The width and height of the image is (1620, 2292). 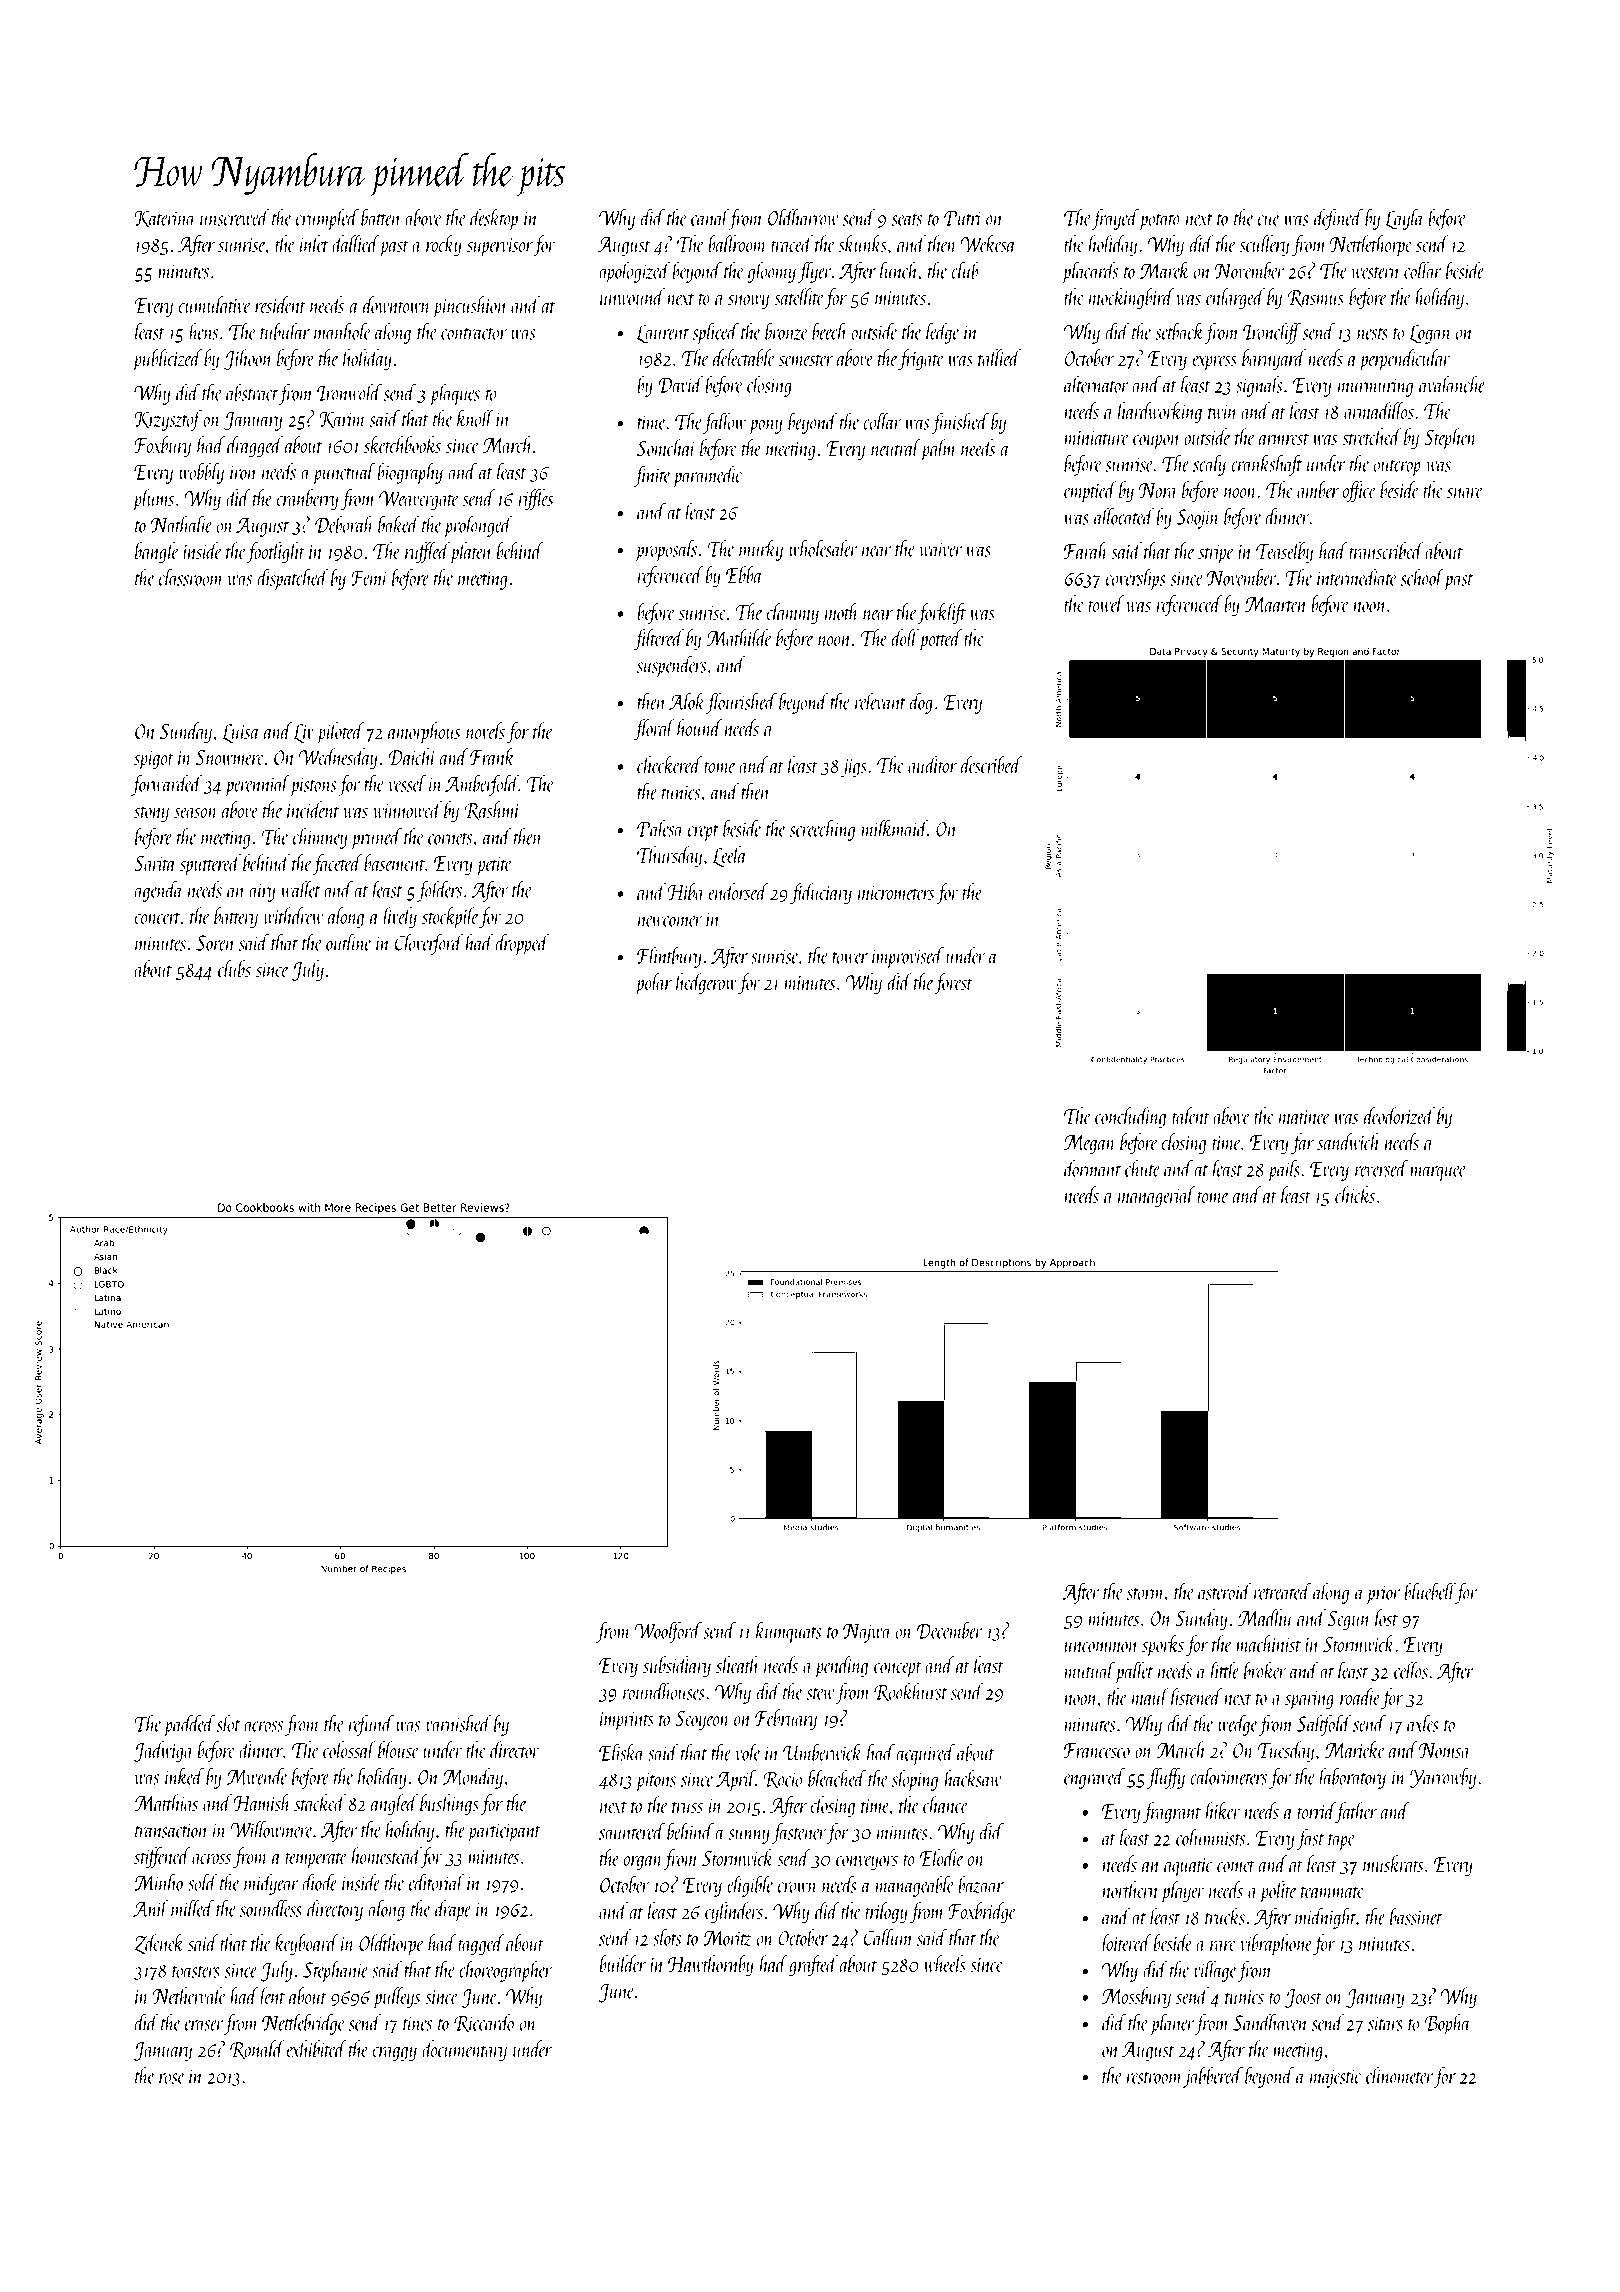 I want to click on screeching, so click(x=822, y=830).
